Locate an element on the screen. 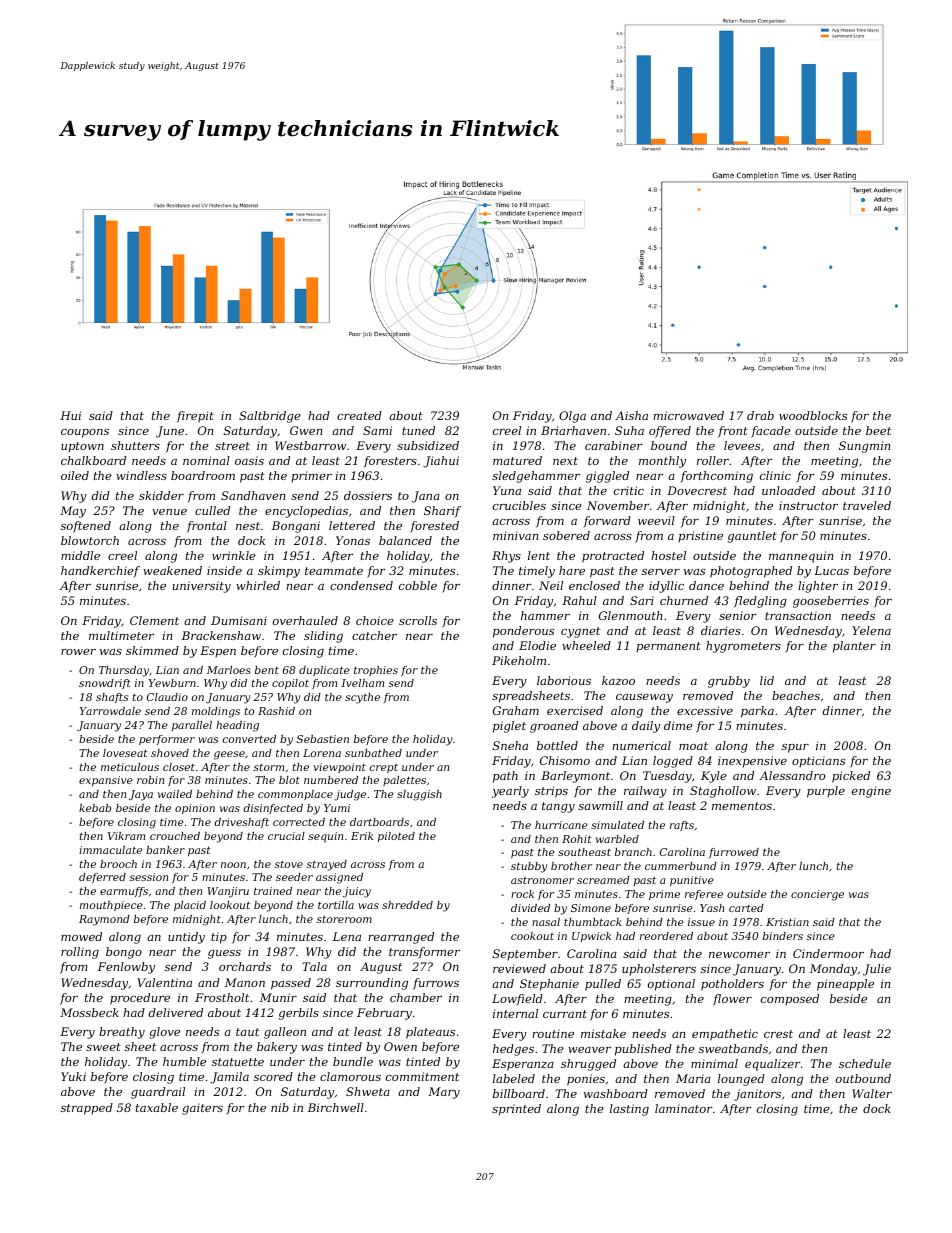 The width and height of the screenshot is (952, 1233). woodblocks is located at coordinates (813, 415).
